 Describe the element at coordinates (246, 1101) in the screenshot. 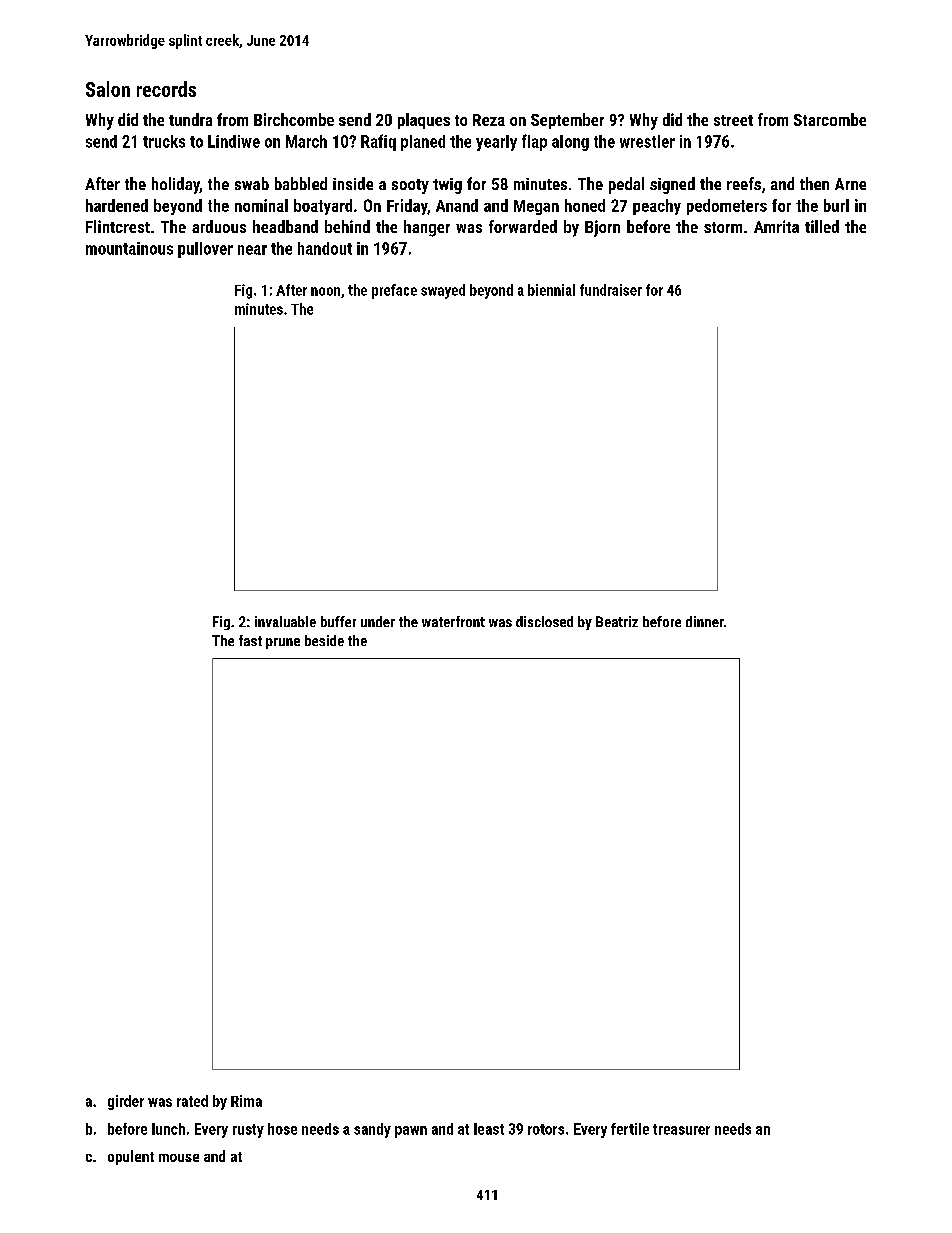

I see `Rima` at that location.
